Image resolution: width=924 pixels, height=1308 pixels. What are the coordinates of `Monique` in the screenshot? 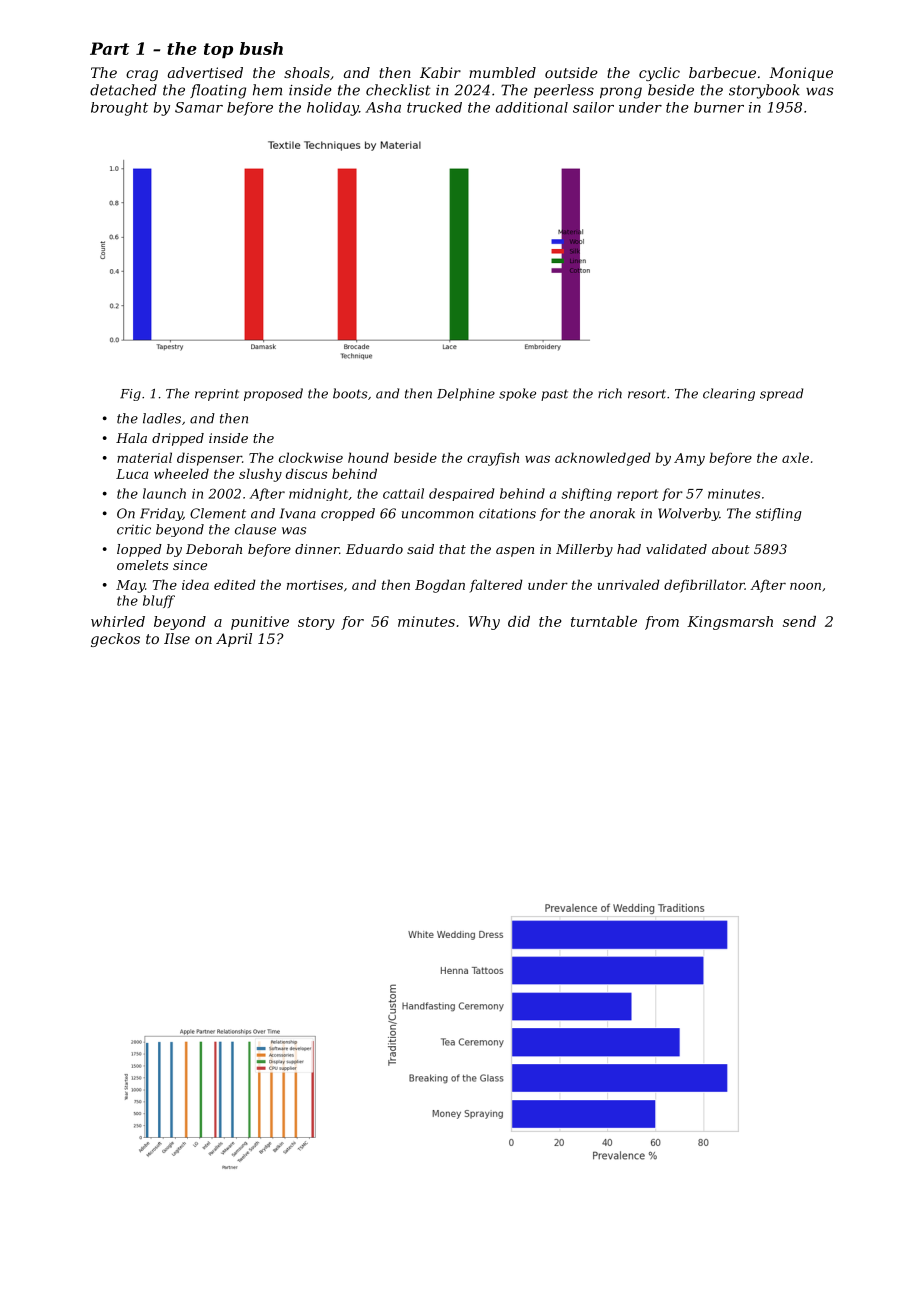 It's located at (801, 74).
